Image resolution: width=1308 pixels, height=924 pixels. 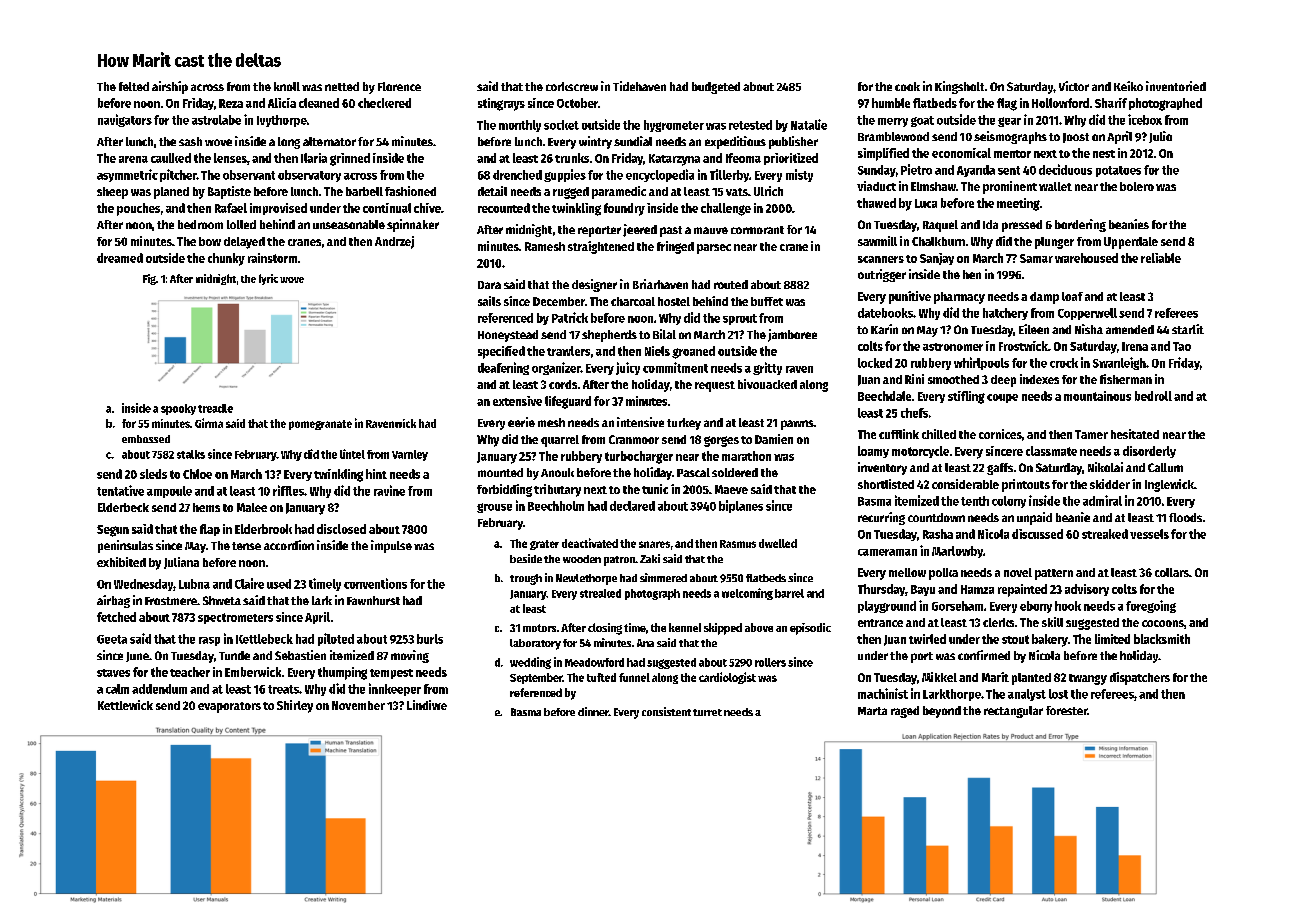 What do you see at coordinates (1172, 572) in the screenshot?
I see `collars` at bounding box center [1172, 572].
